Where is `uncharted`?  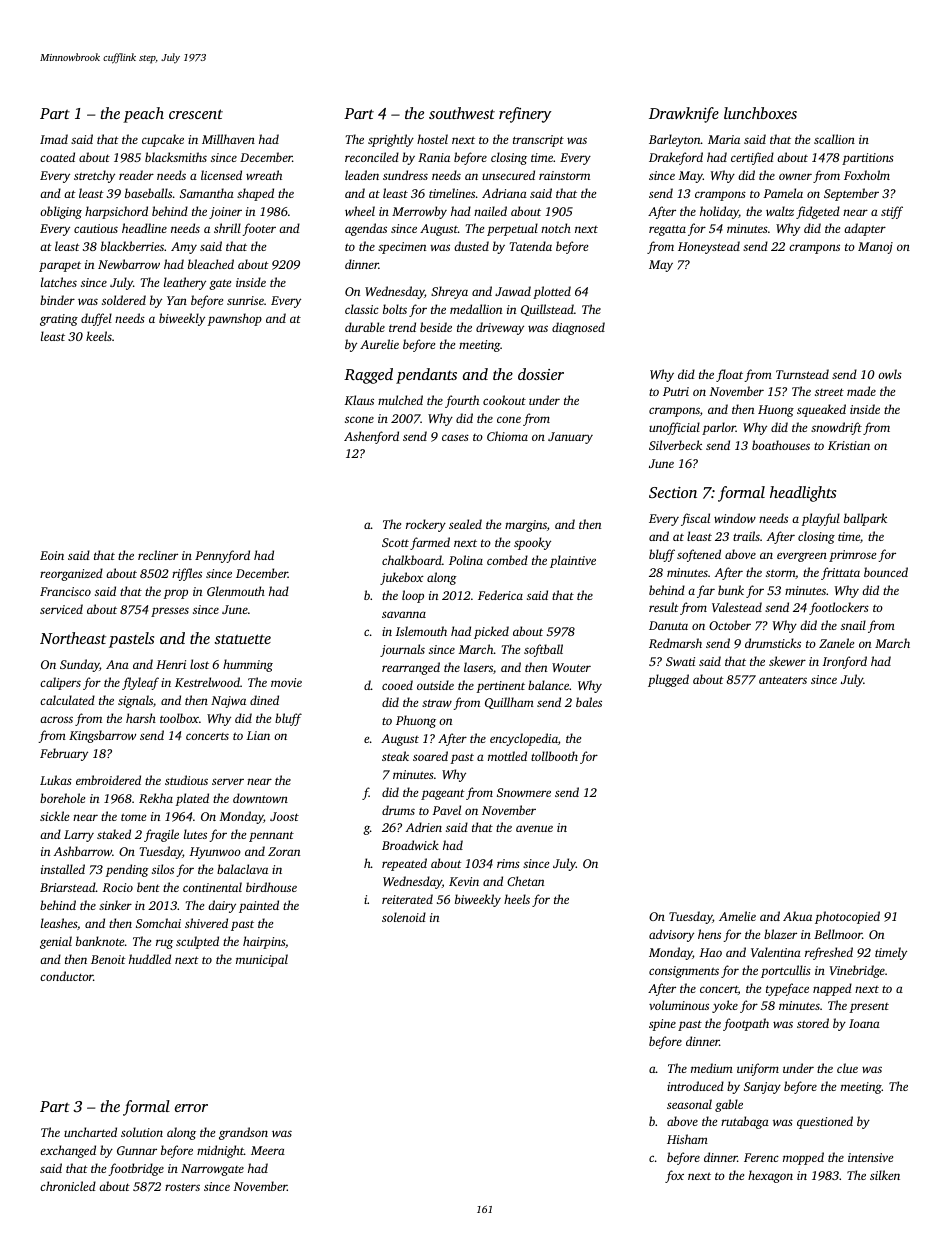
uncharted is located at coordinates (90, 1132).
